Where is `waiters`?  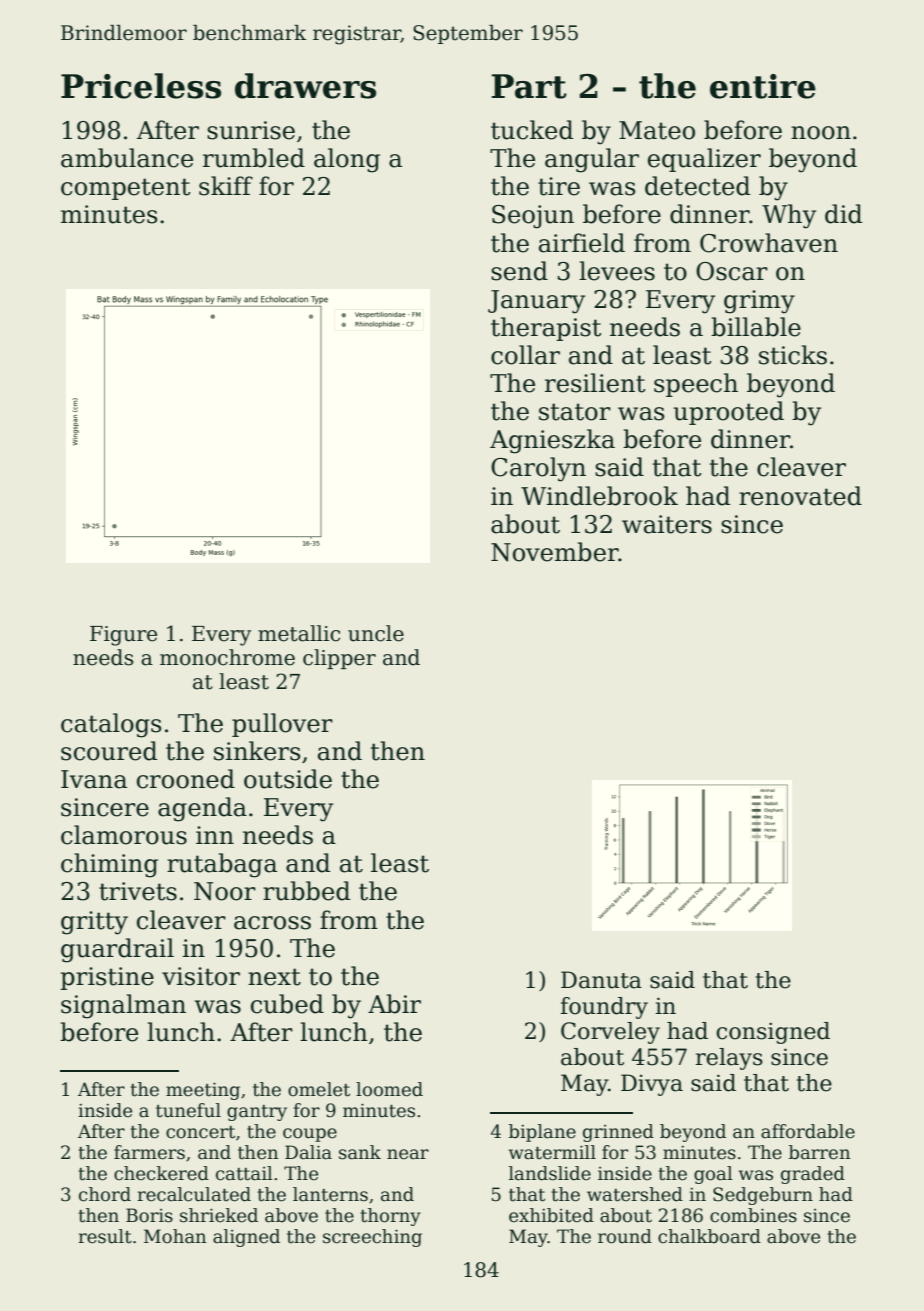 waiters is located at coordinates (667, 524).
